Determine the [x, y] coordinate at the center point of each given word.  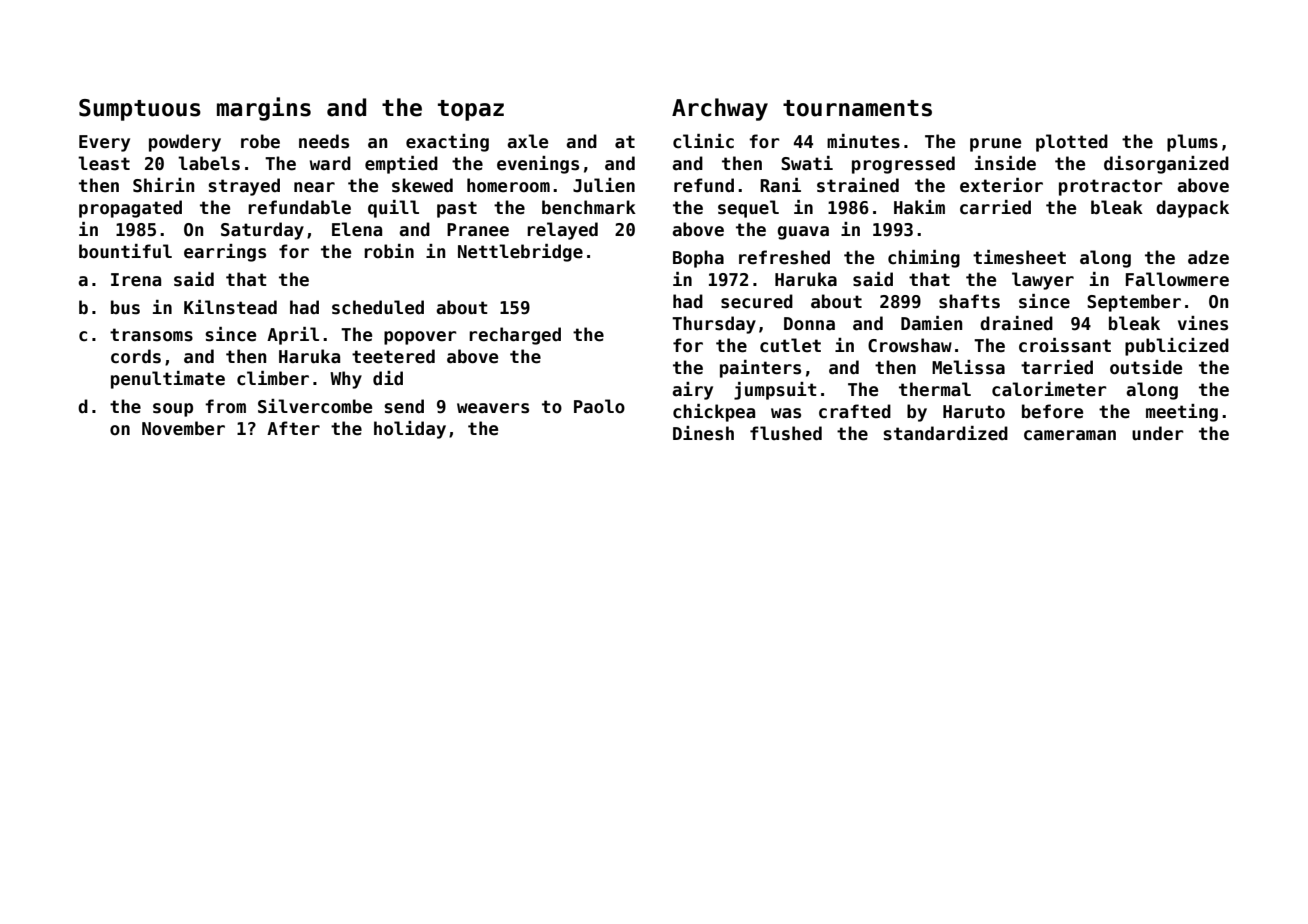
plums [1192, 143]
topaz [471, 110]
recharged [515, 336]
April [293, 336]
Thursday [714, 325]
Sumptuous [140, 110]
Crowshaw [910, 345]
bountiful [125, 251]
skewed [422, 185]
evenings [538, 165]
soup [173, 410]
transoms [151, 335]
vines [1203, 323]
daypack [1192, 209]
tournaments [857, 108]
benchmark [589, 207]
